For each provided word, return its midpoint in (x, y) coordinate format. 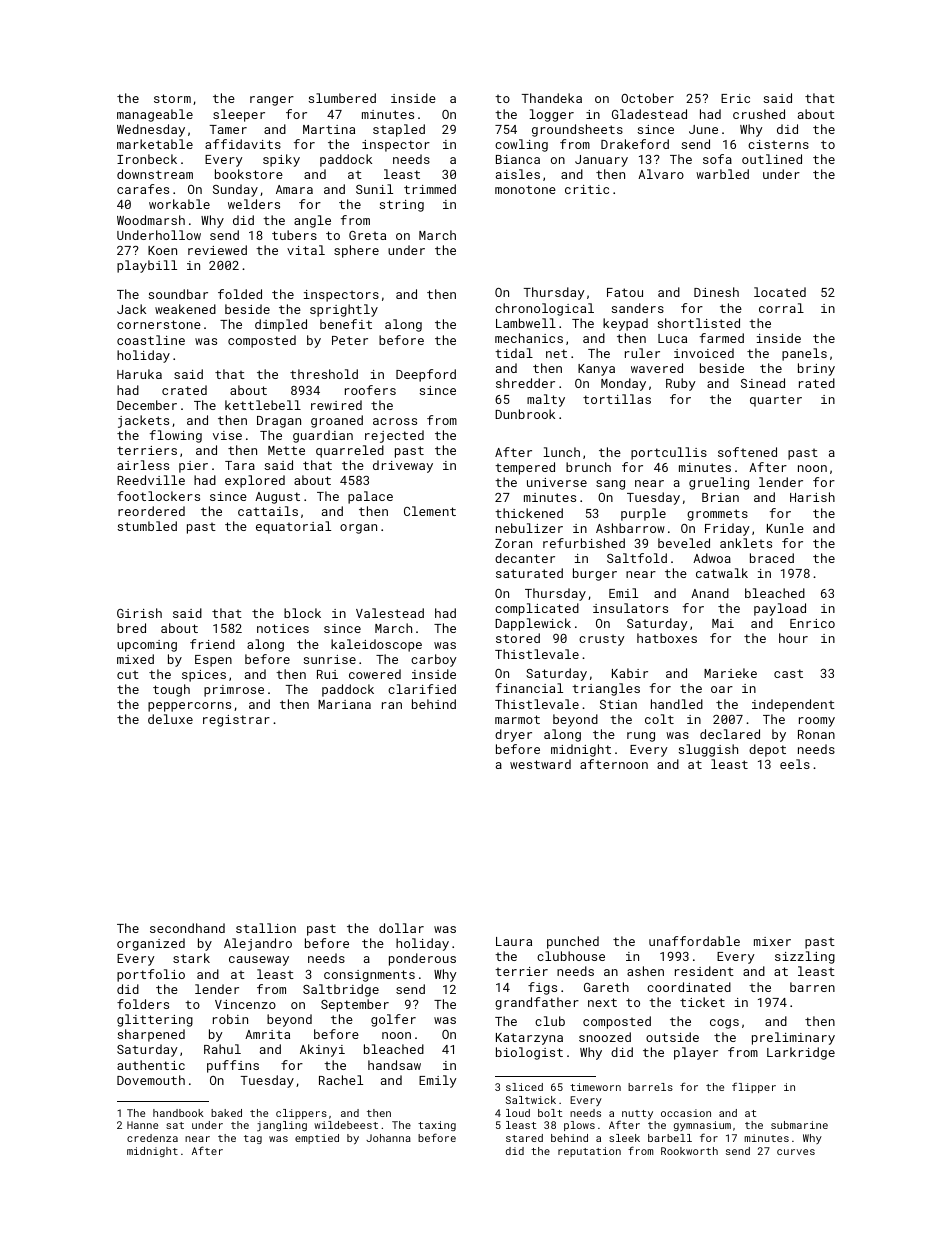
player (696, 1053)
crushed (759, 114)
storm (172, 98)
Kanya (596, 370)
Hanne (142, 1125)
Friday (727, 529)
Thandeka (552, 98)
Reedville (151, 480)
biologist (529, 1053)
